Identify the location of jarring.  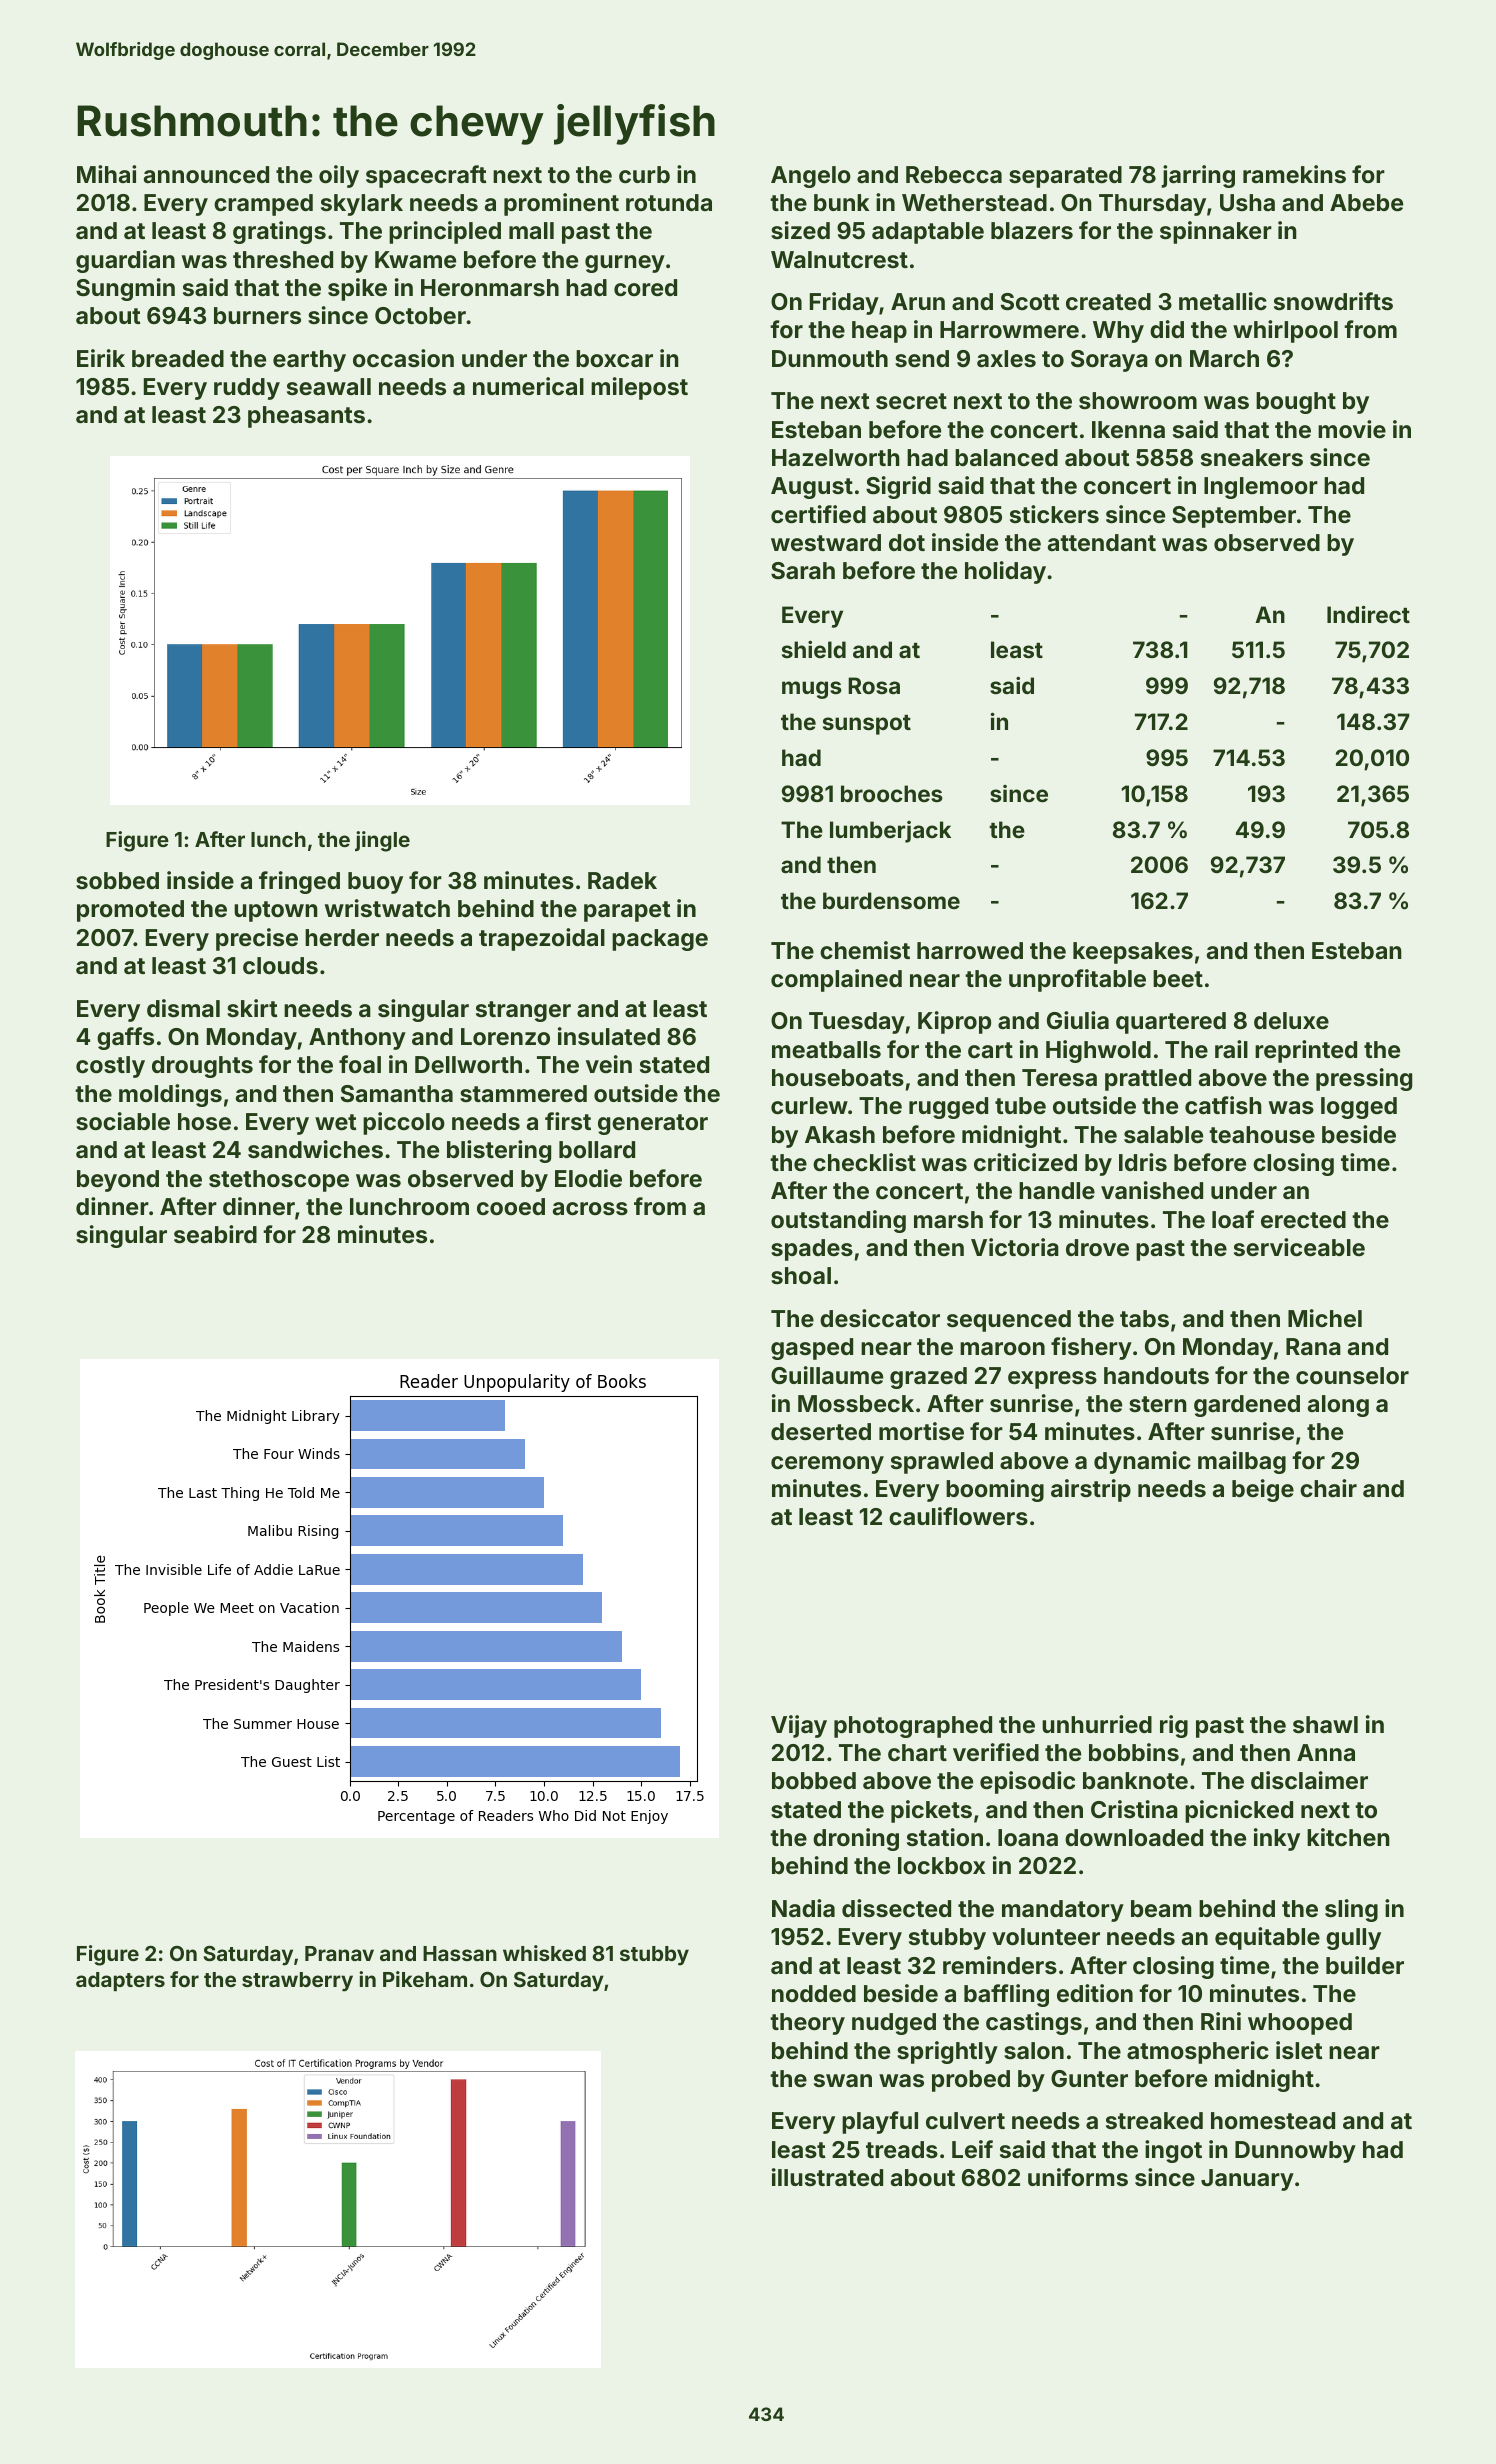
(1198, 176).
